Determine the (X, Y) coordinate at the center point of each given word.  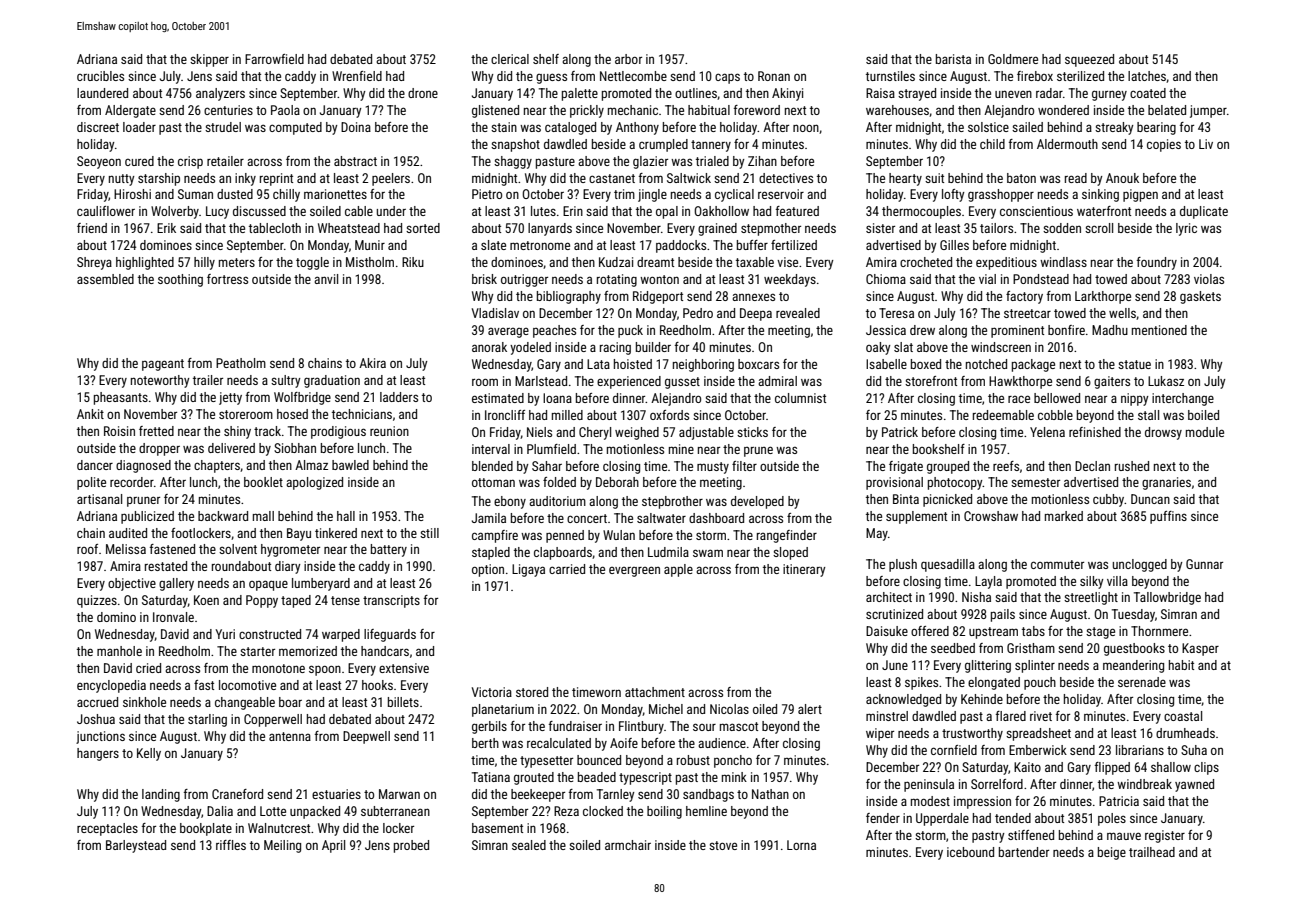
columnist (800, 398)
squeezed (1089, 60)
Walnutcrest (279, 828)
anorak (489, 347)
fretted (156, 431)
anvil (326, 279)
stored (532, 692)
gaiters (1112, 382)
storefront (931, 381)
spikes (921, 683)
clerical (510, 59)
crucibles (100, 76)
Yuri (225, 634)
